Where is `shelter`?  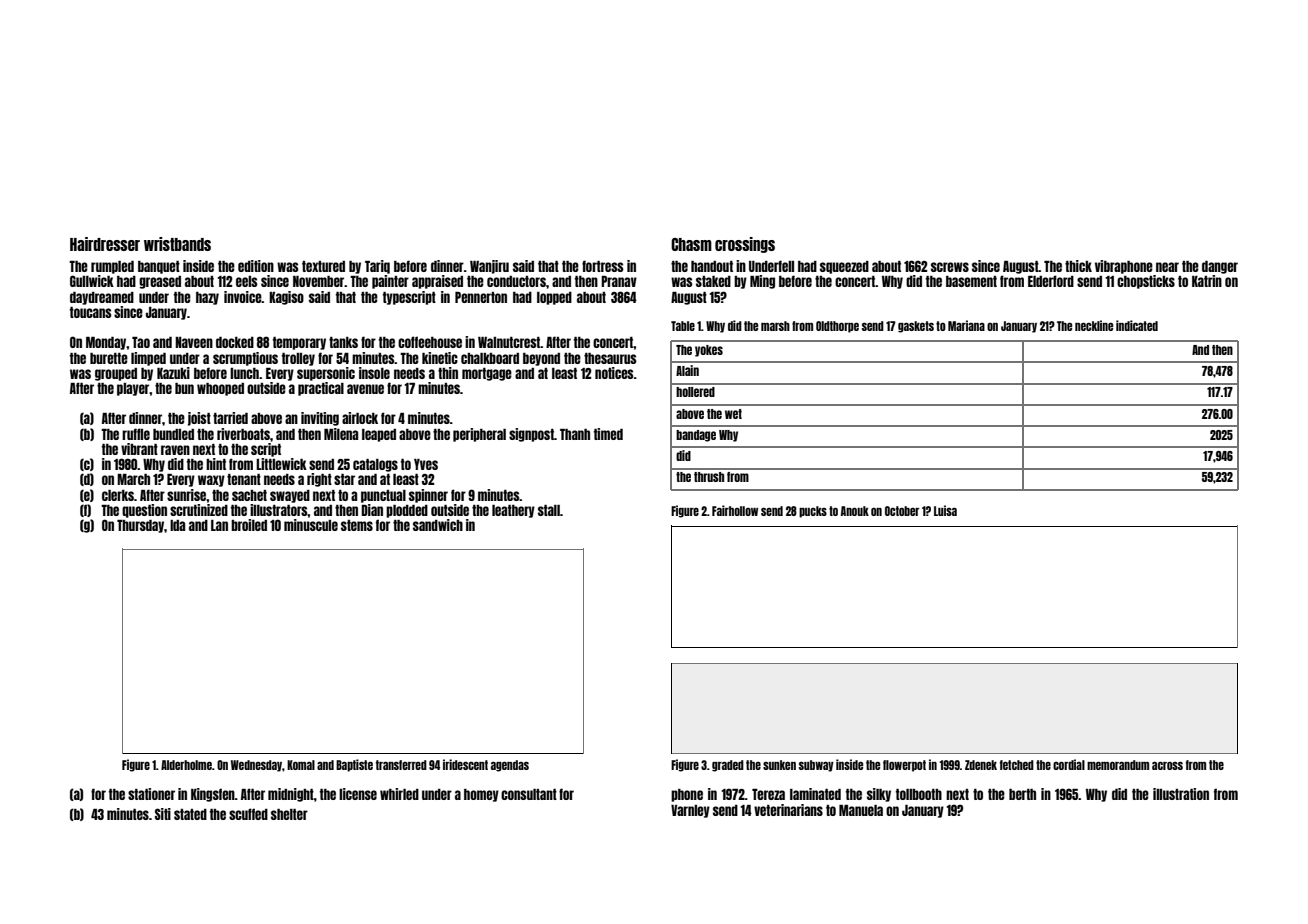
shelter is located at coordinates (289, 814).
